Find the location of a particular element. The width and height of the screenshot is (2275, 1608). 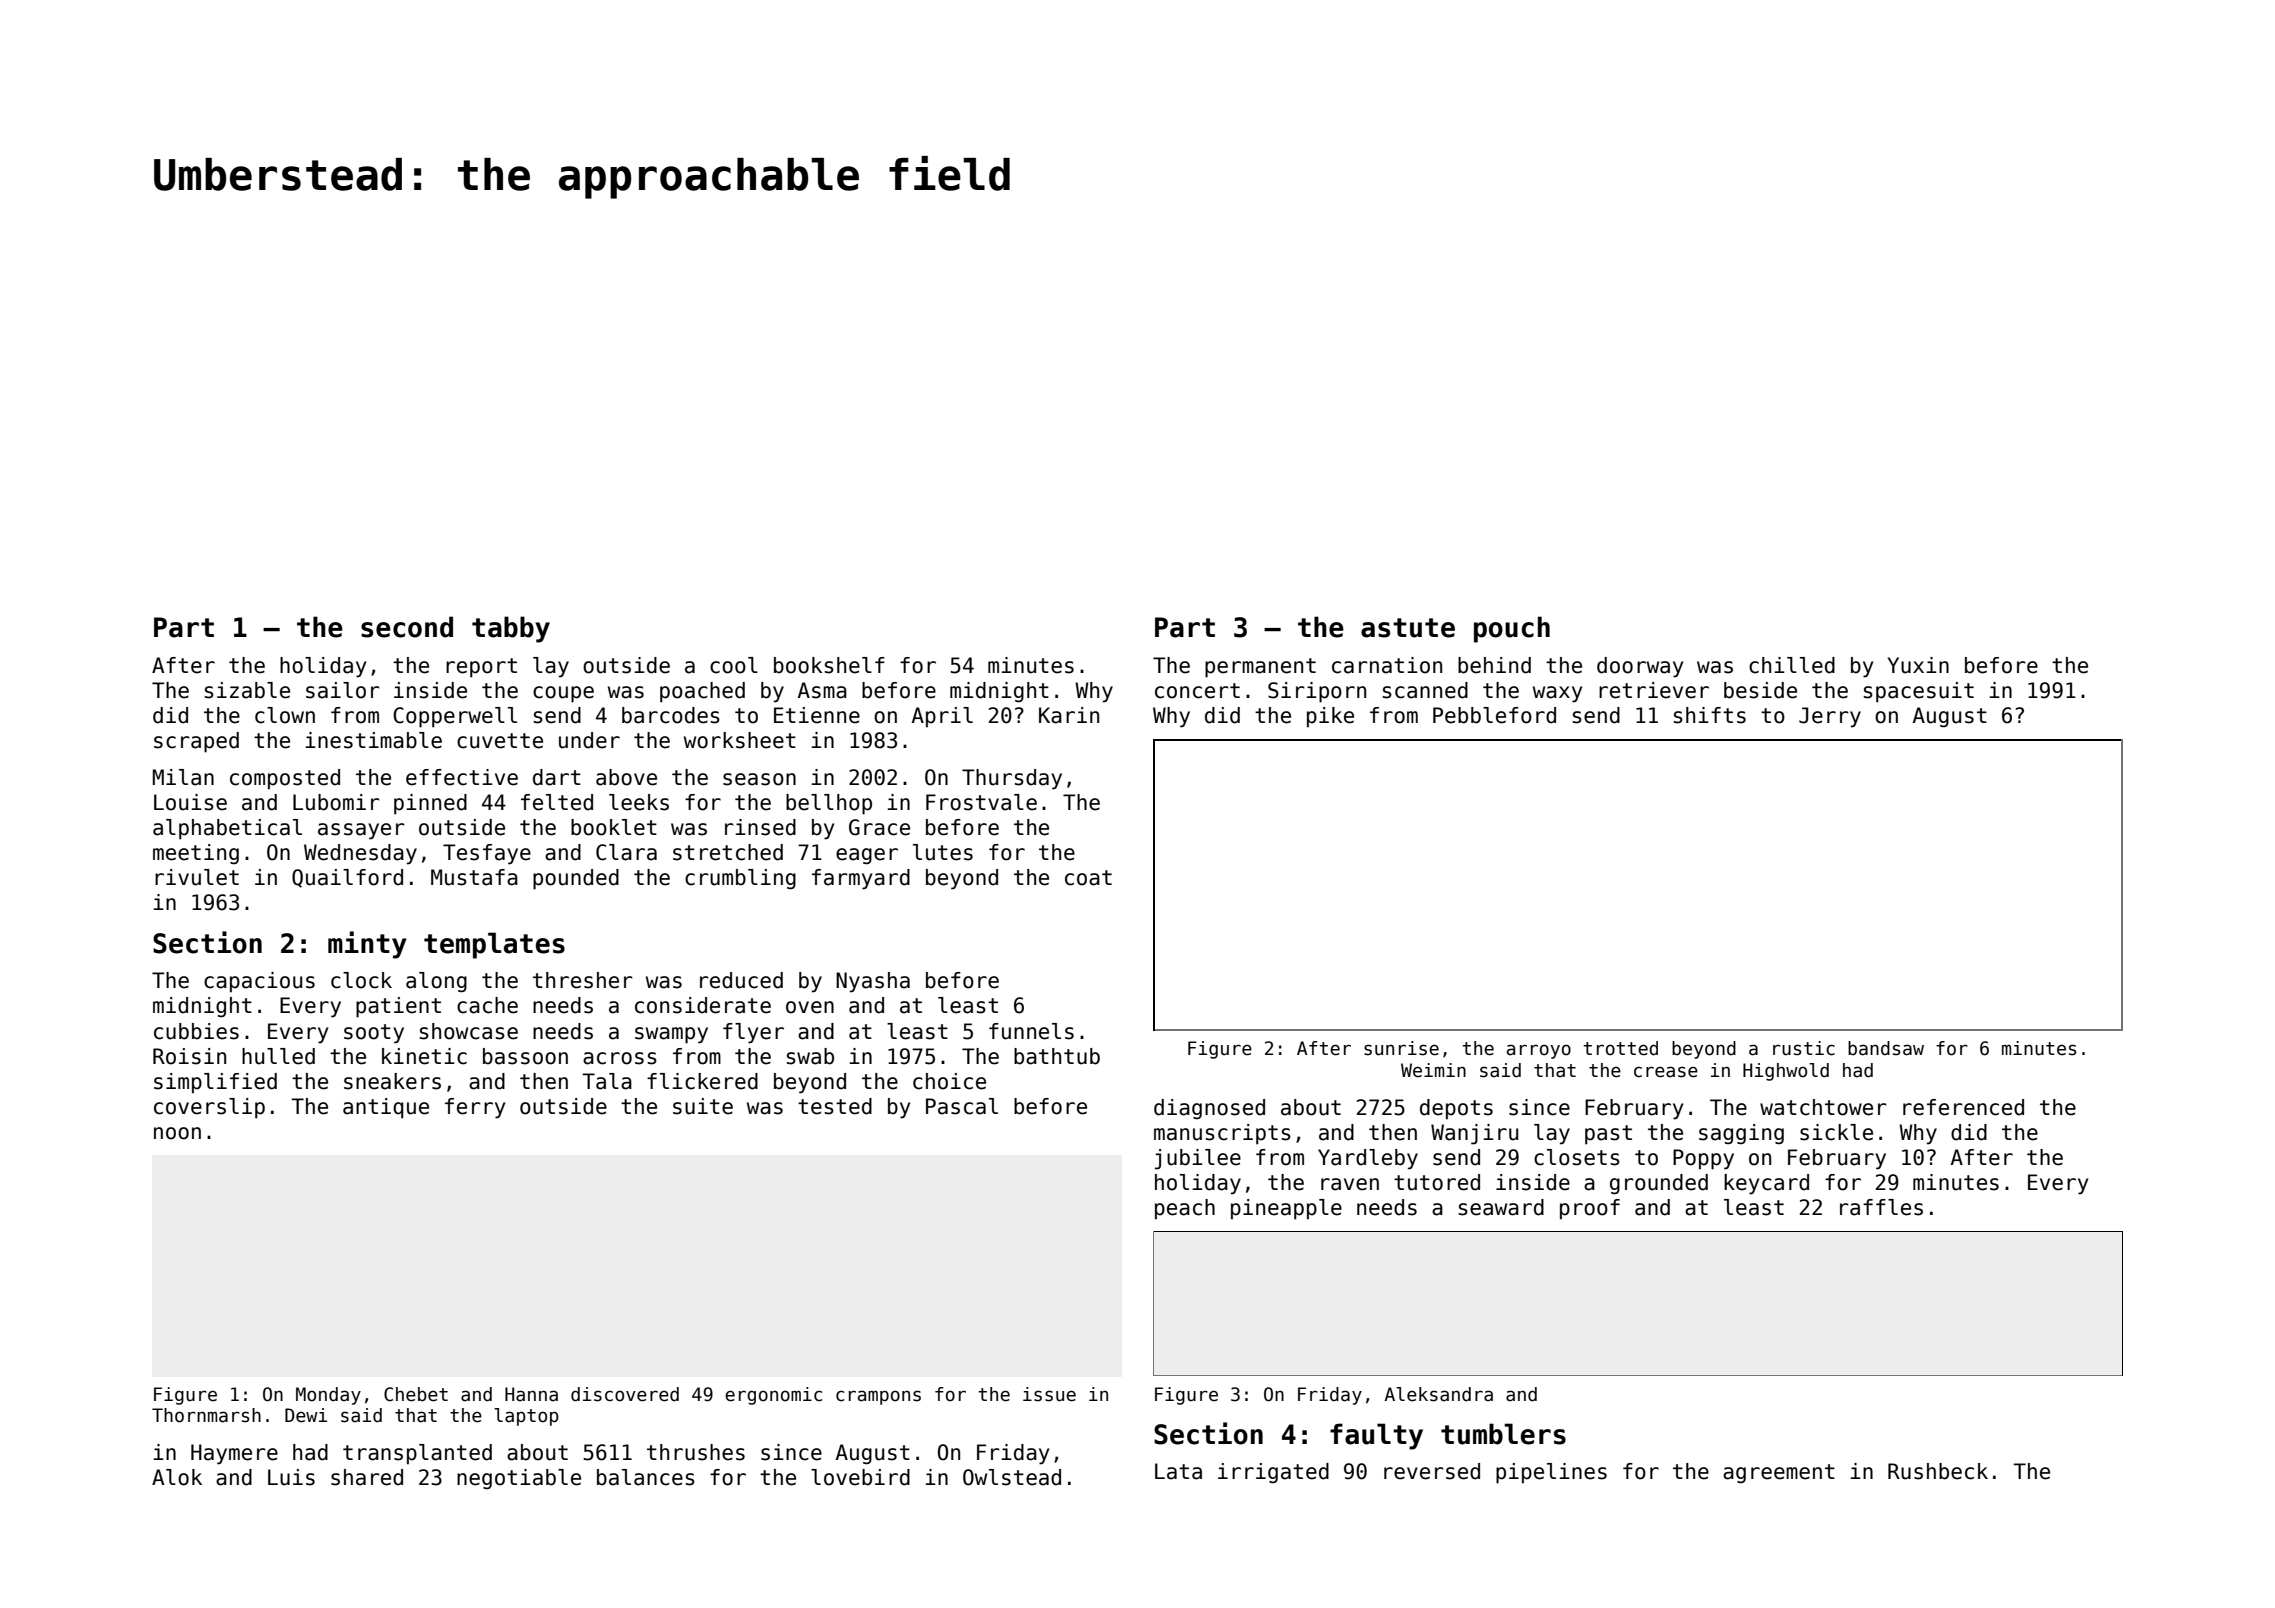

bellhop is located at coordinates (829, 804).
